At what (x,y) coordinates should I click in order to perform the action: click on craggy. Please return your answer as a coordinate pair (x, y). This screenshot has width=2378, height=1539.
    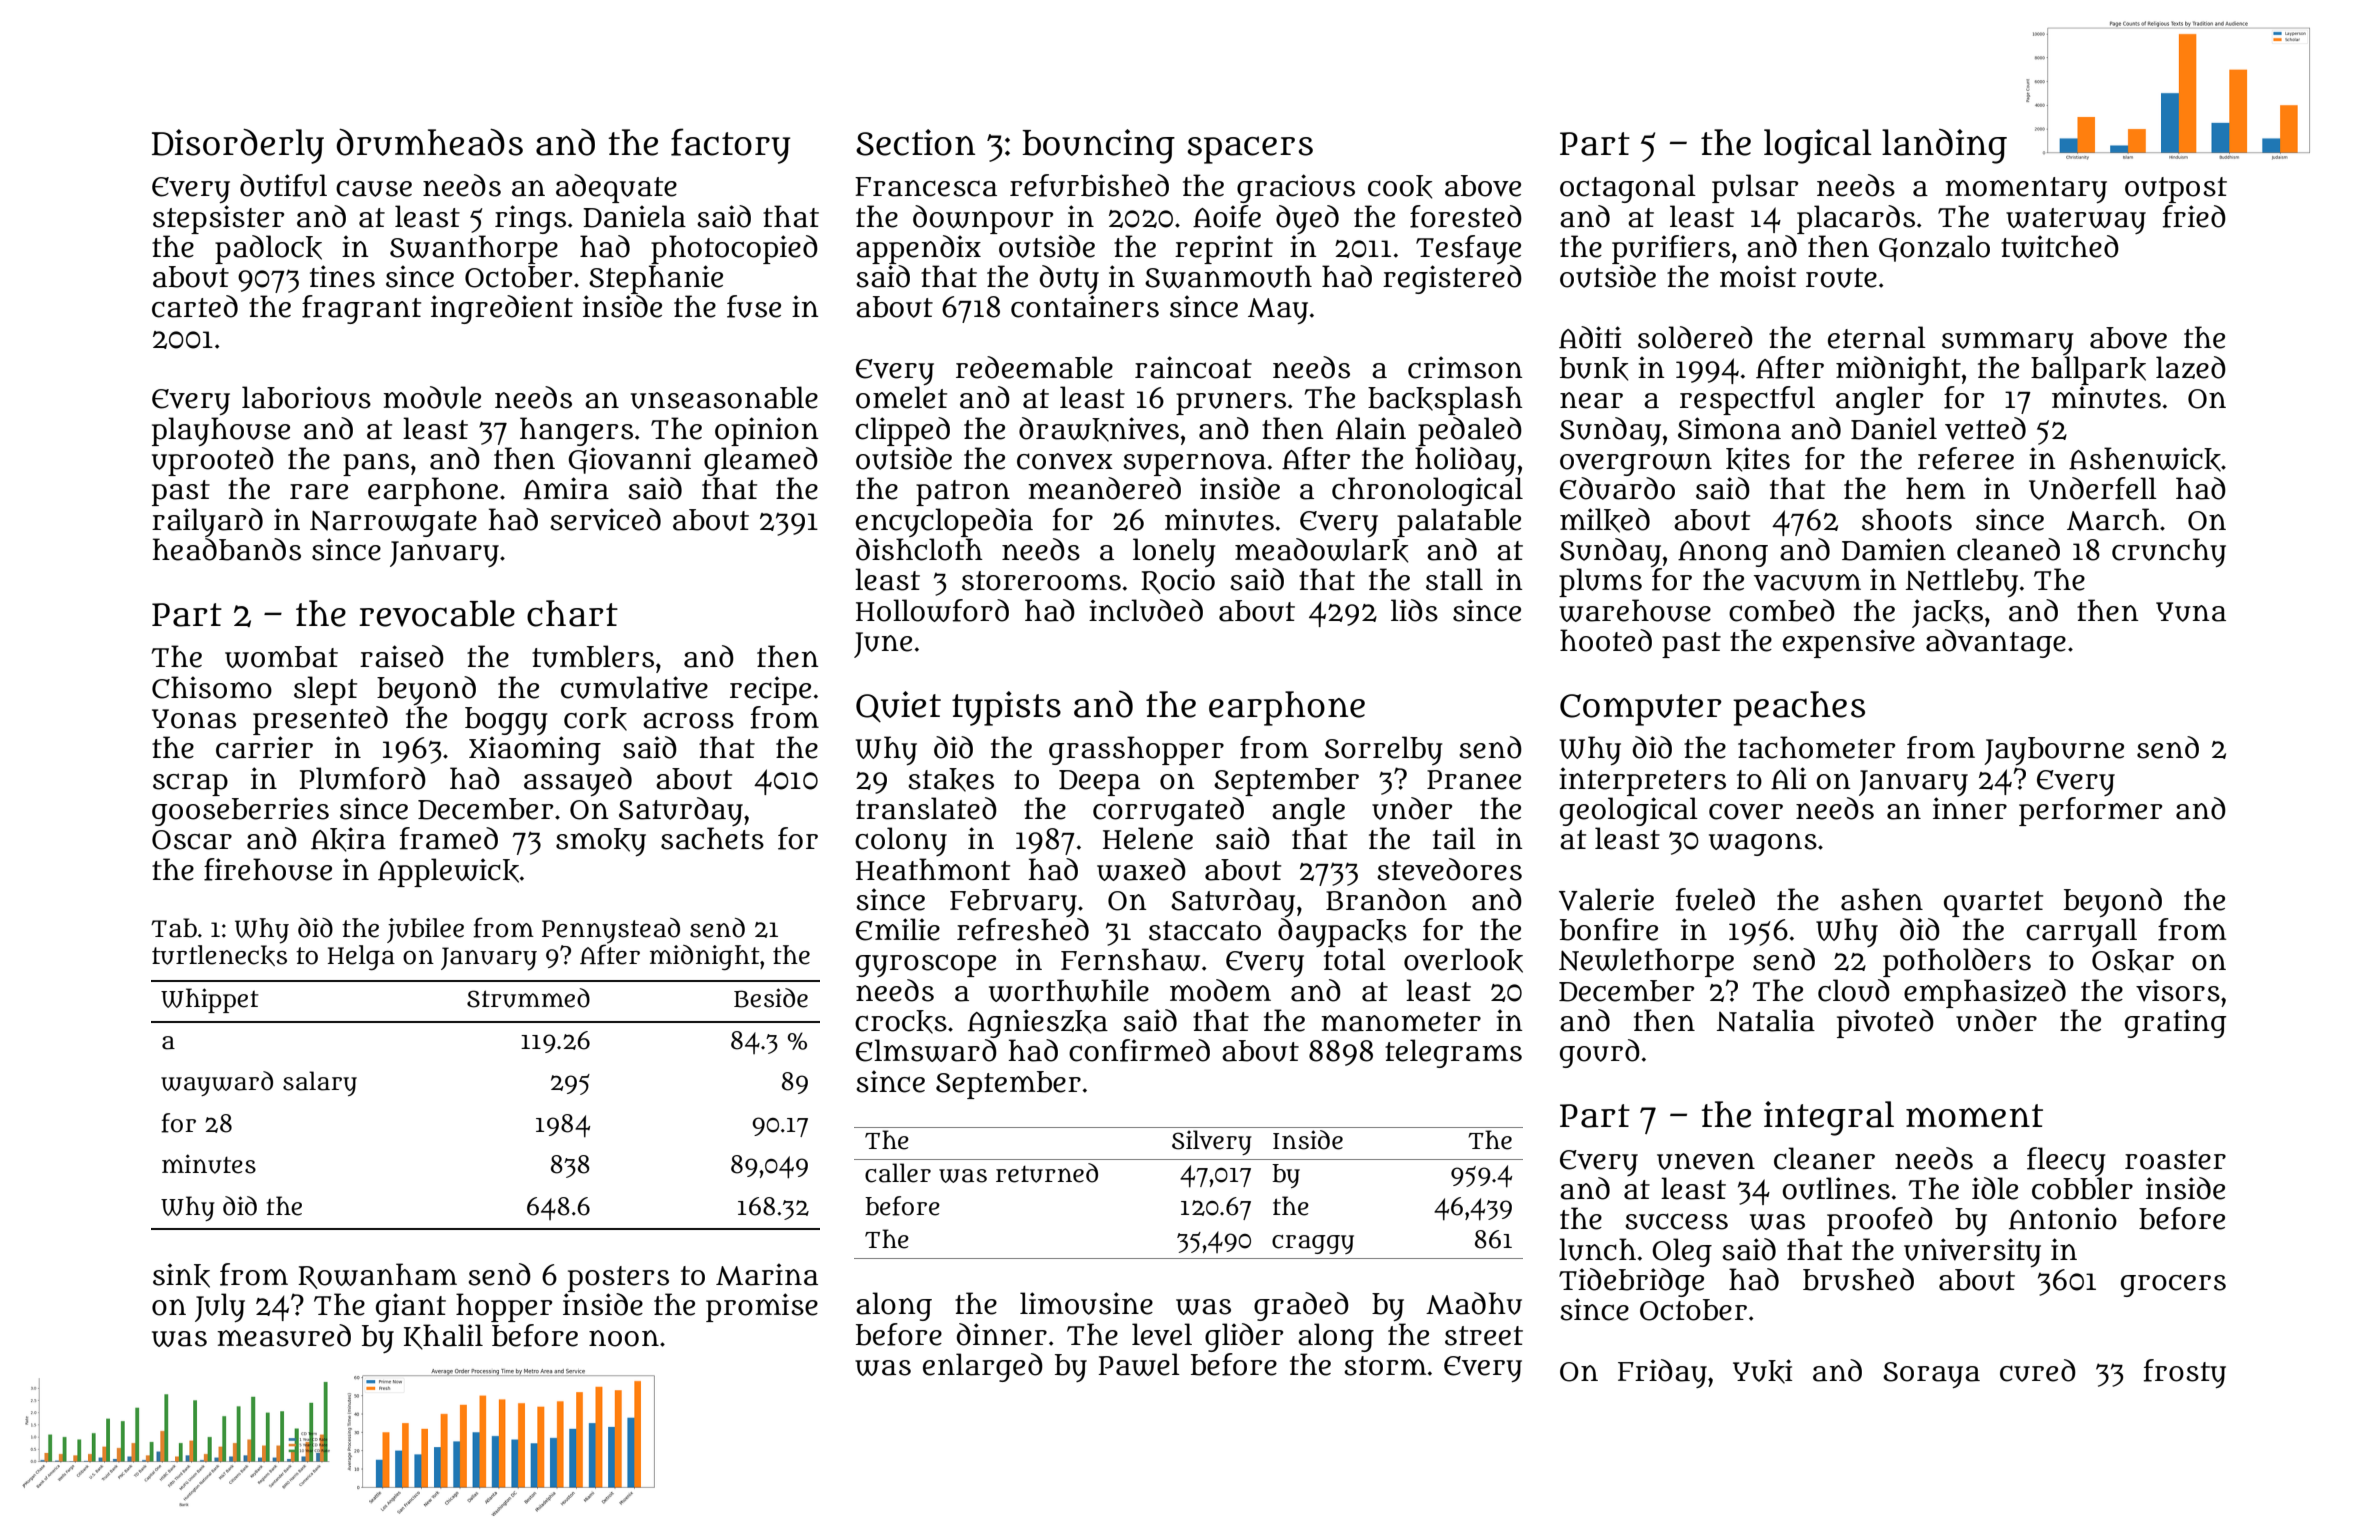
    Looking at the image, I should click on (1313, 1244).
